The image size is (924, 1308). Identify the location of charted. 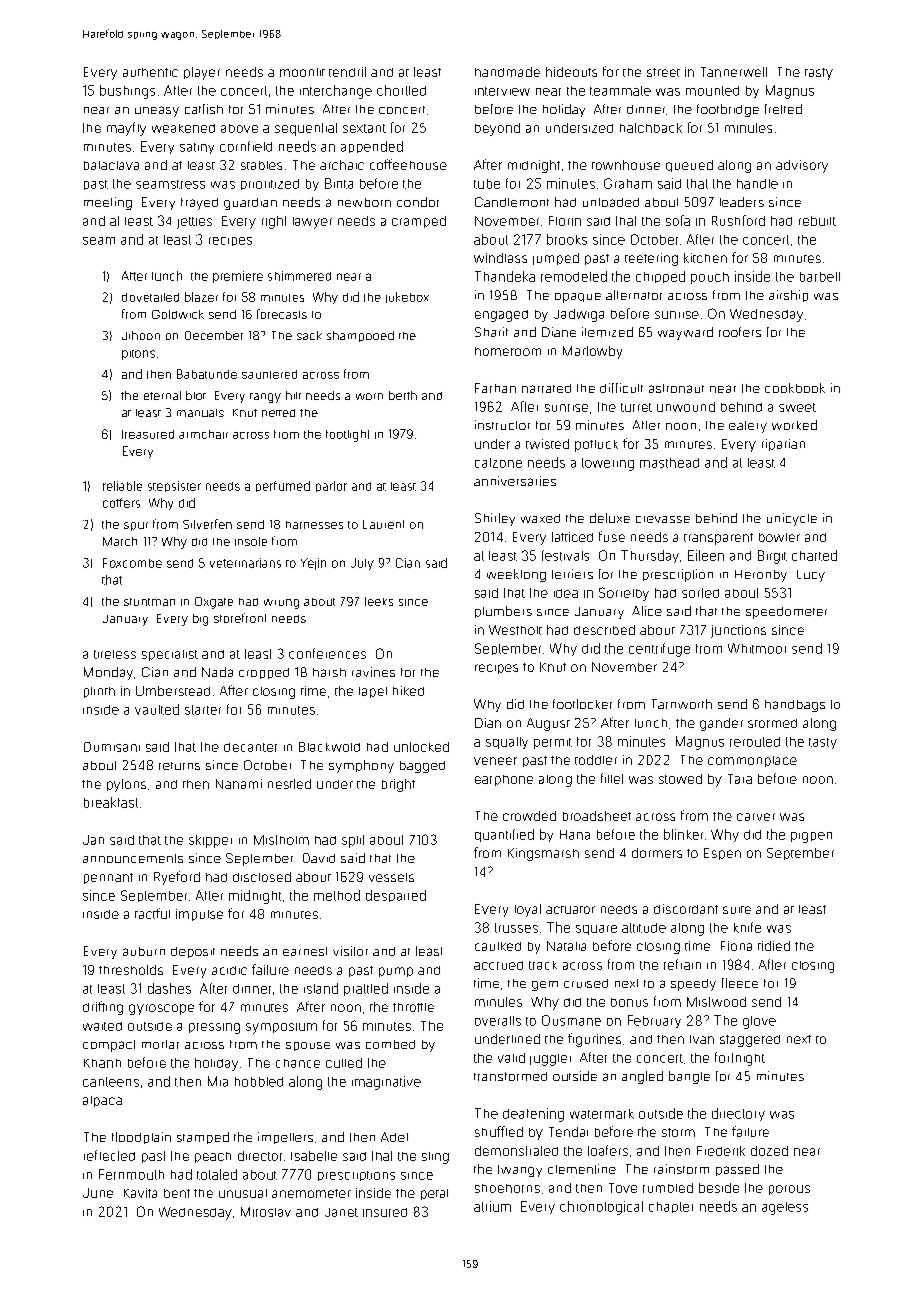
(814, 555).
